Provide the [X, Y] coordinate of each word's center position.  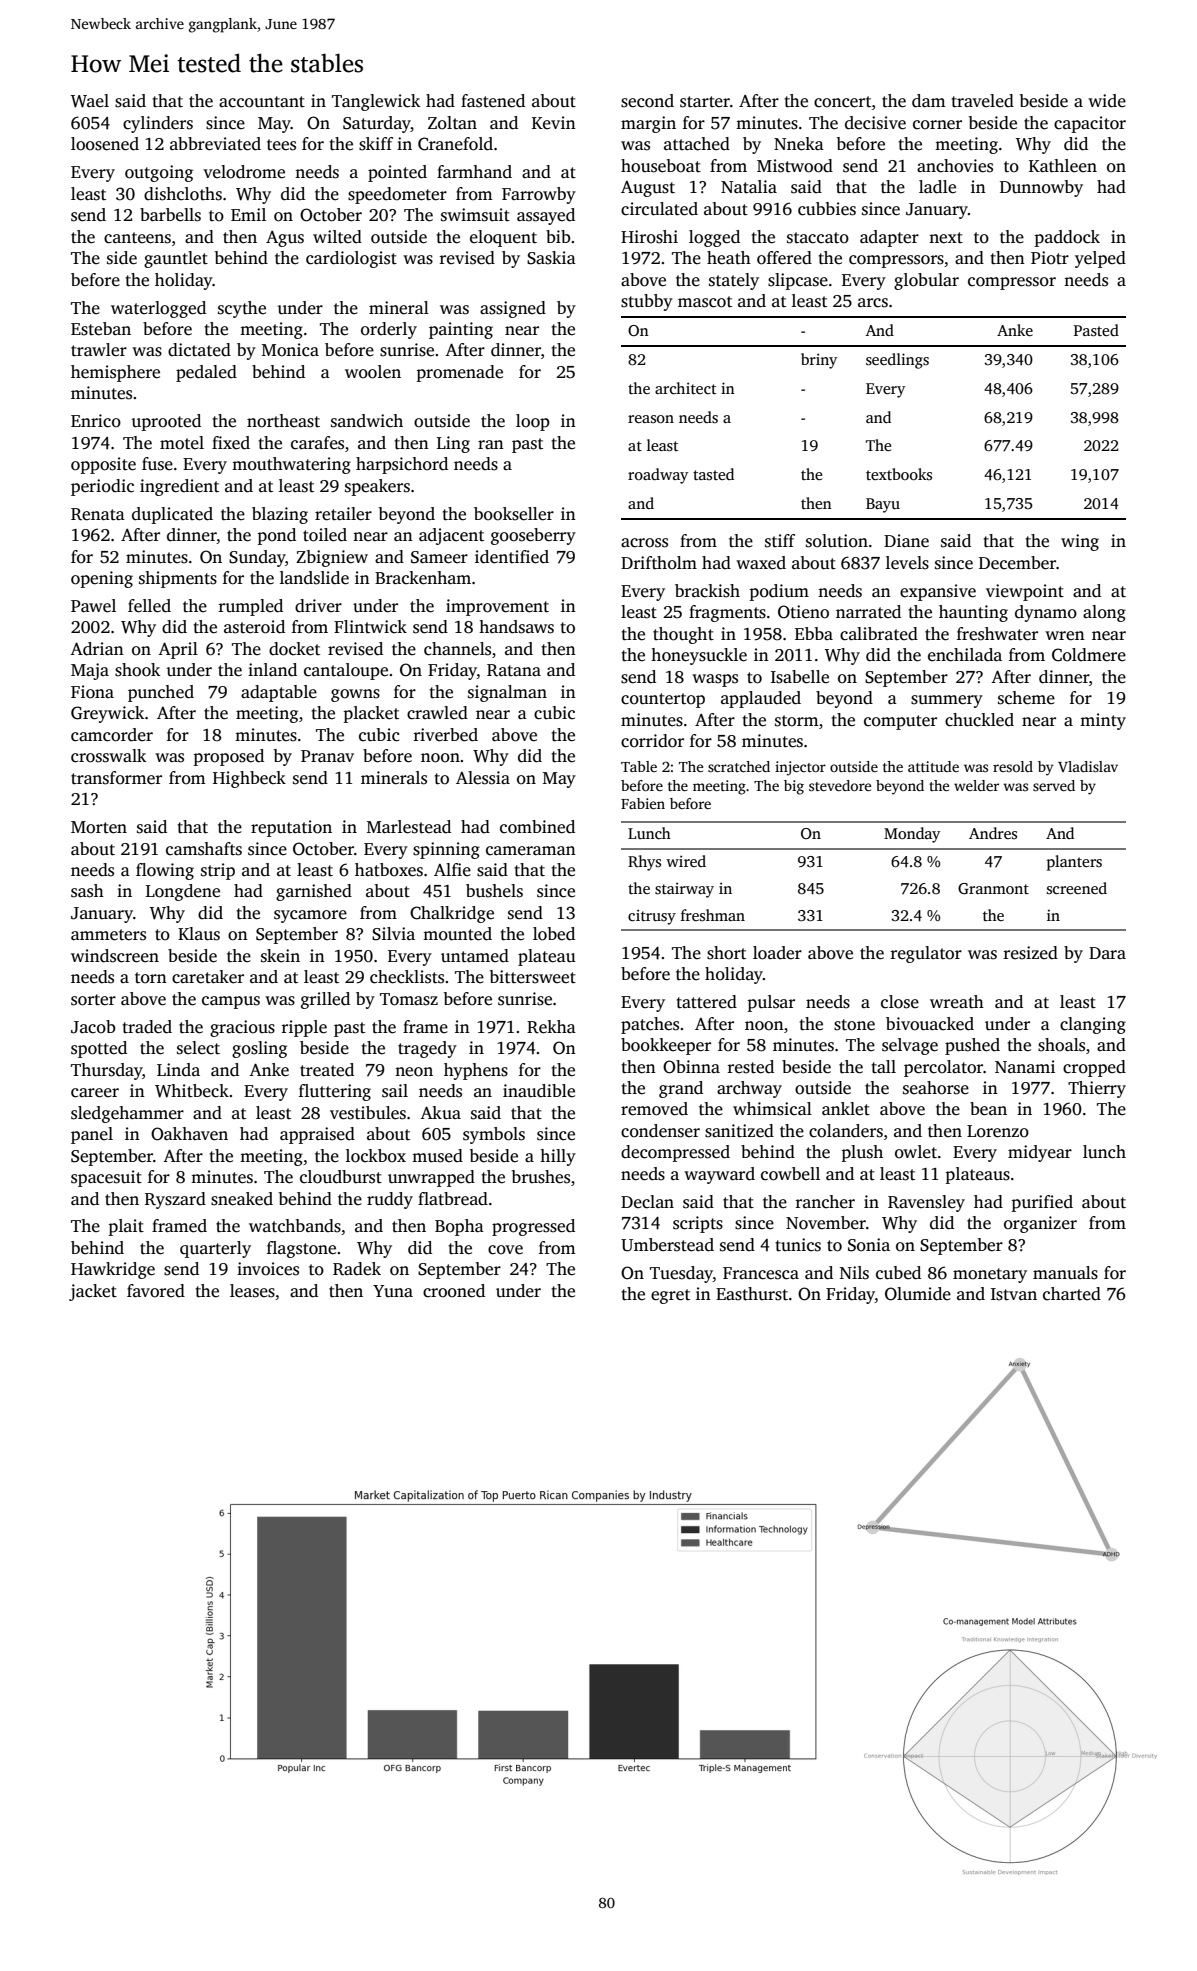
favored [156, 1291]
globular [926, 281]
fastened [493, 101]
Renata [98, 514]
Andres [993, 833]
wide [1107, 101]
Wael [90, 101]
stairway [684, 890]
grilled [325, 1000]
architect [685, 388]
